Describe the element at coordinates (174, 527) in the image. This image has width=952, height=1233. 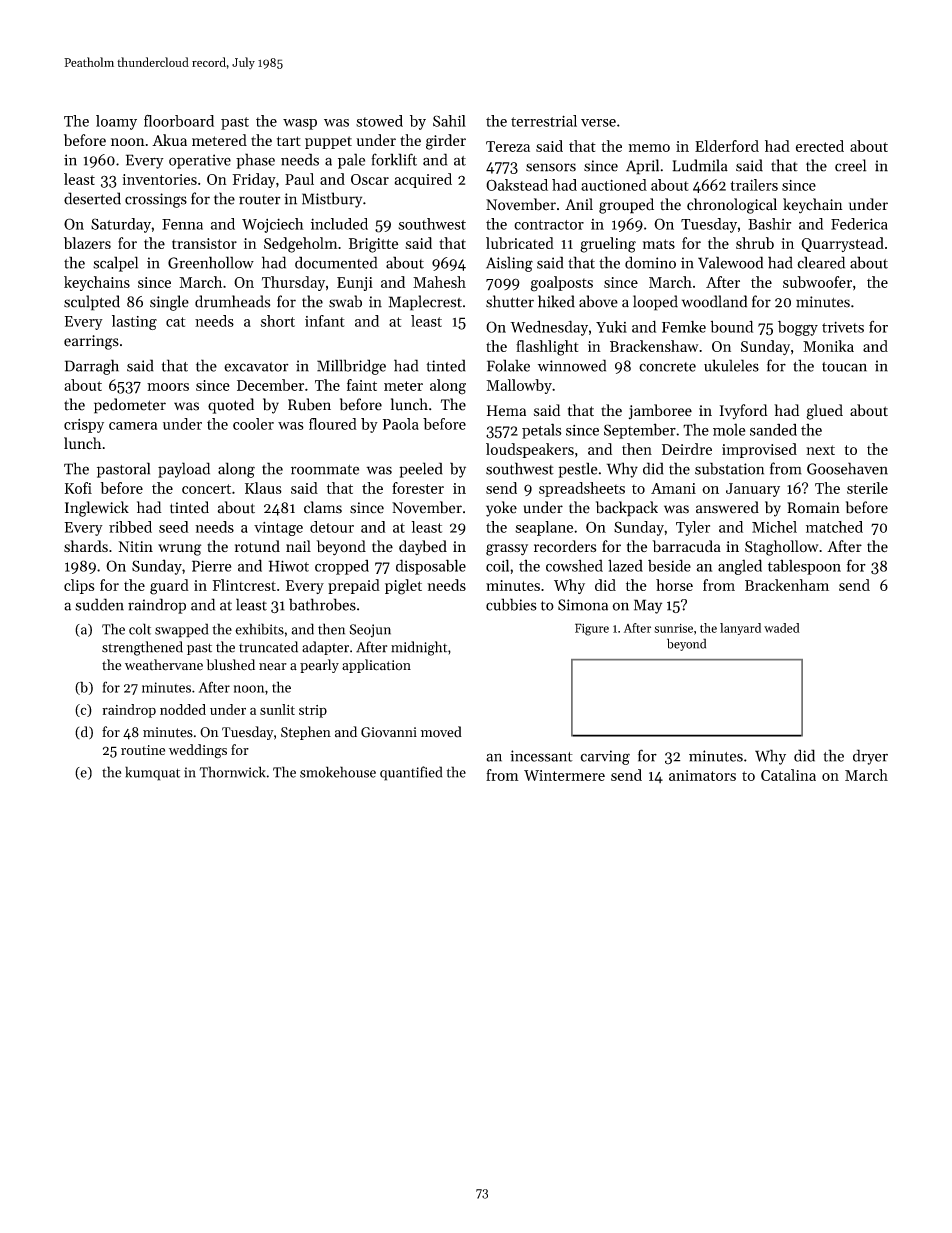
I see `seed` at that location.
